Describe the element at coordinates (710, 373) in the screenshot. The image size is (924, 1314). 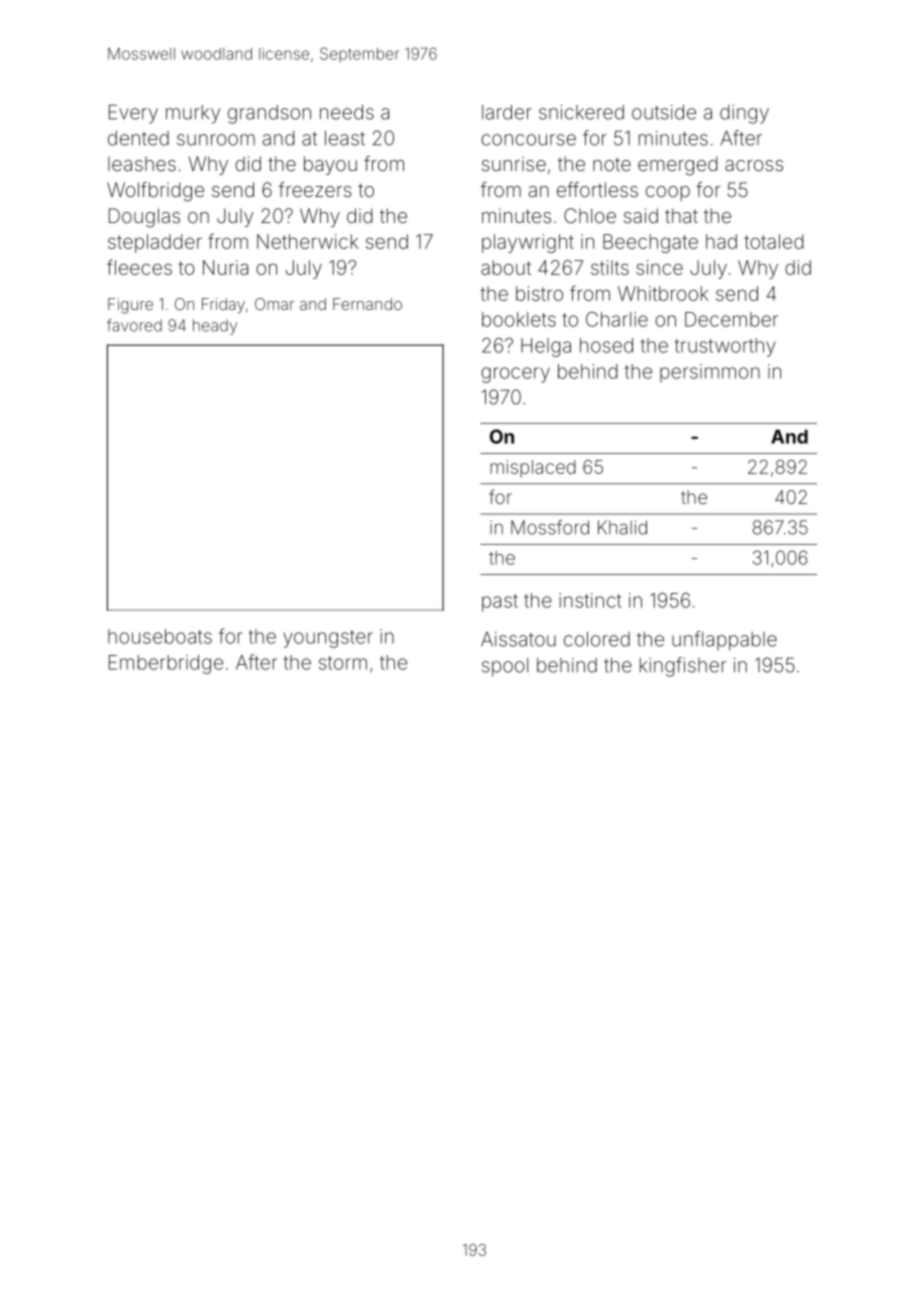
I see `persimmon` at that location.
